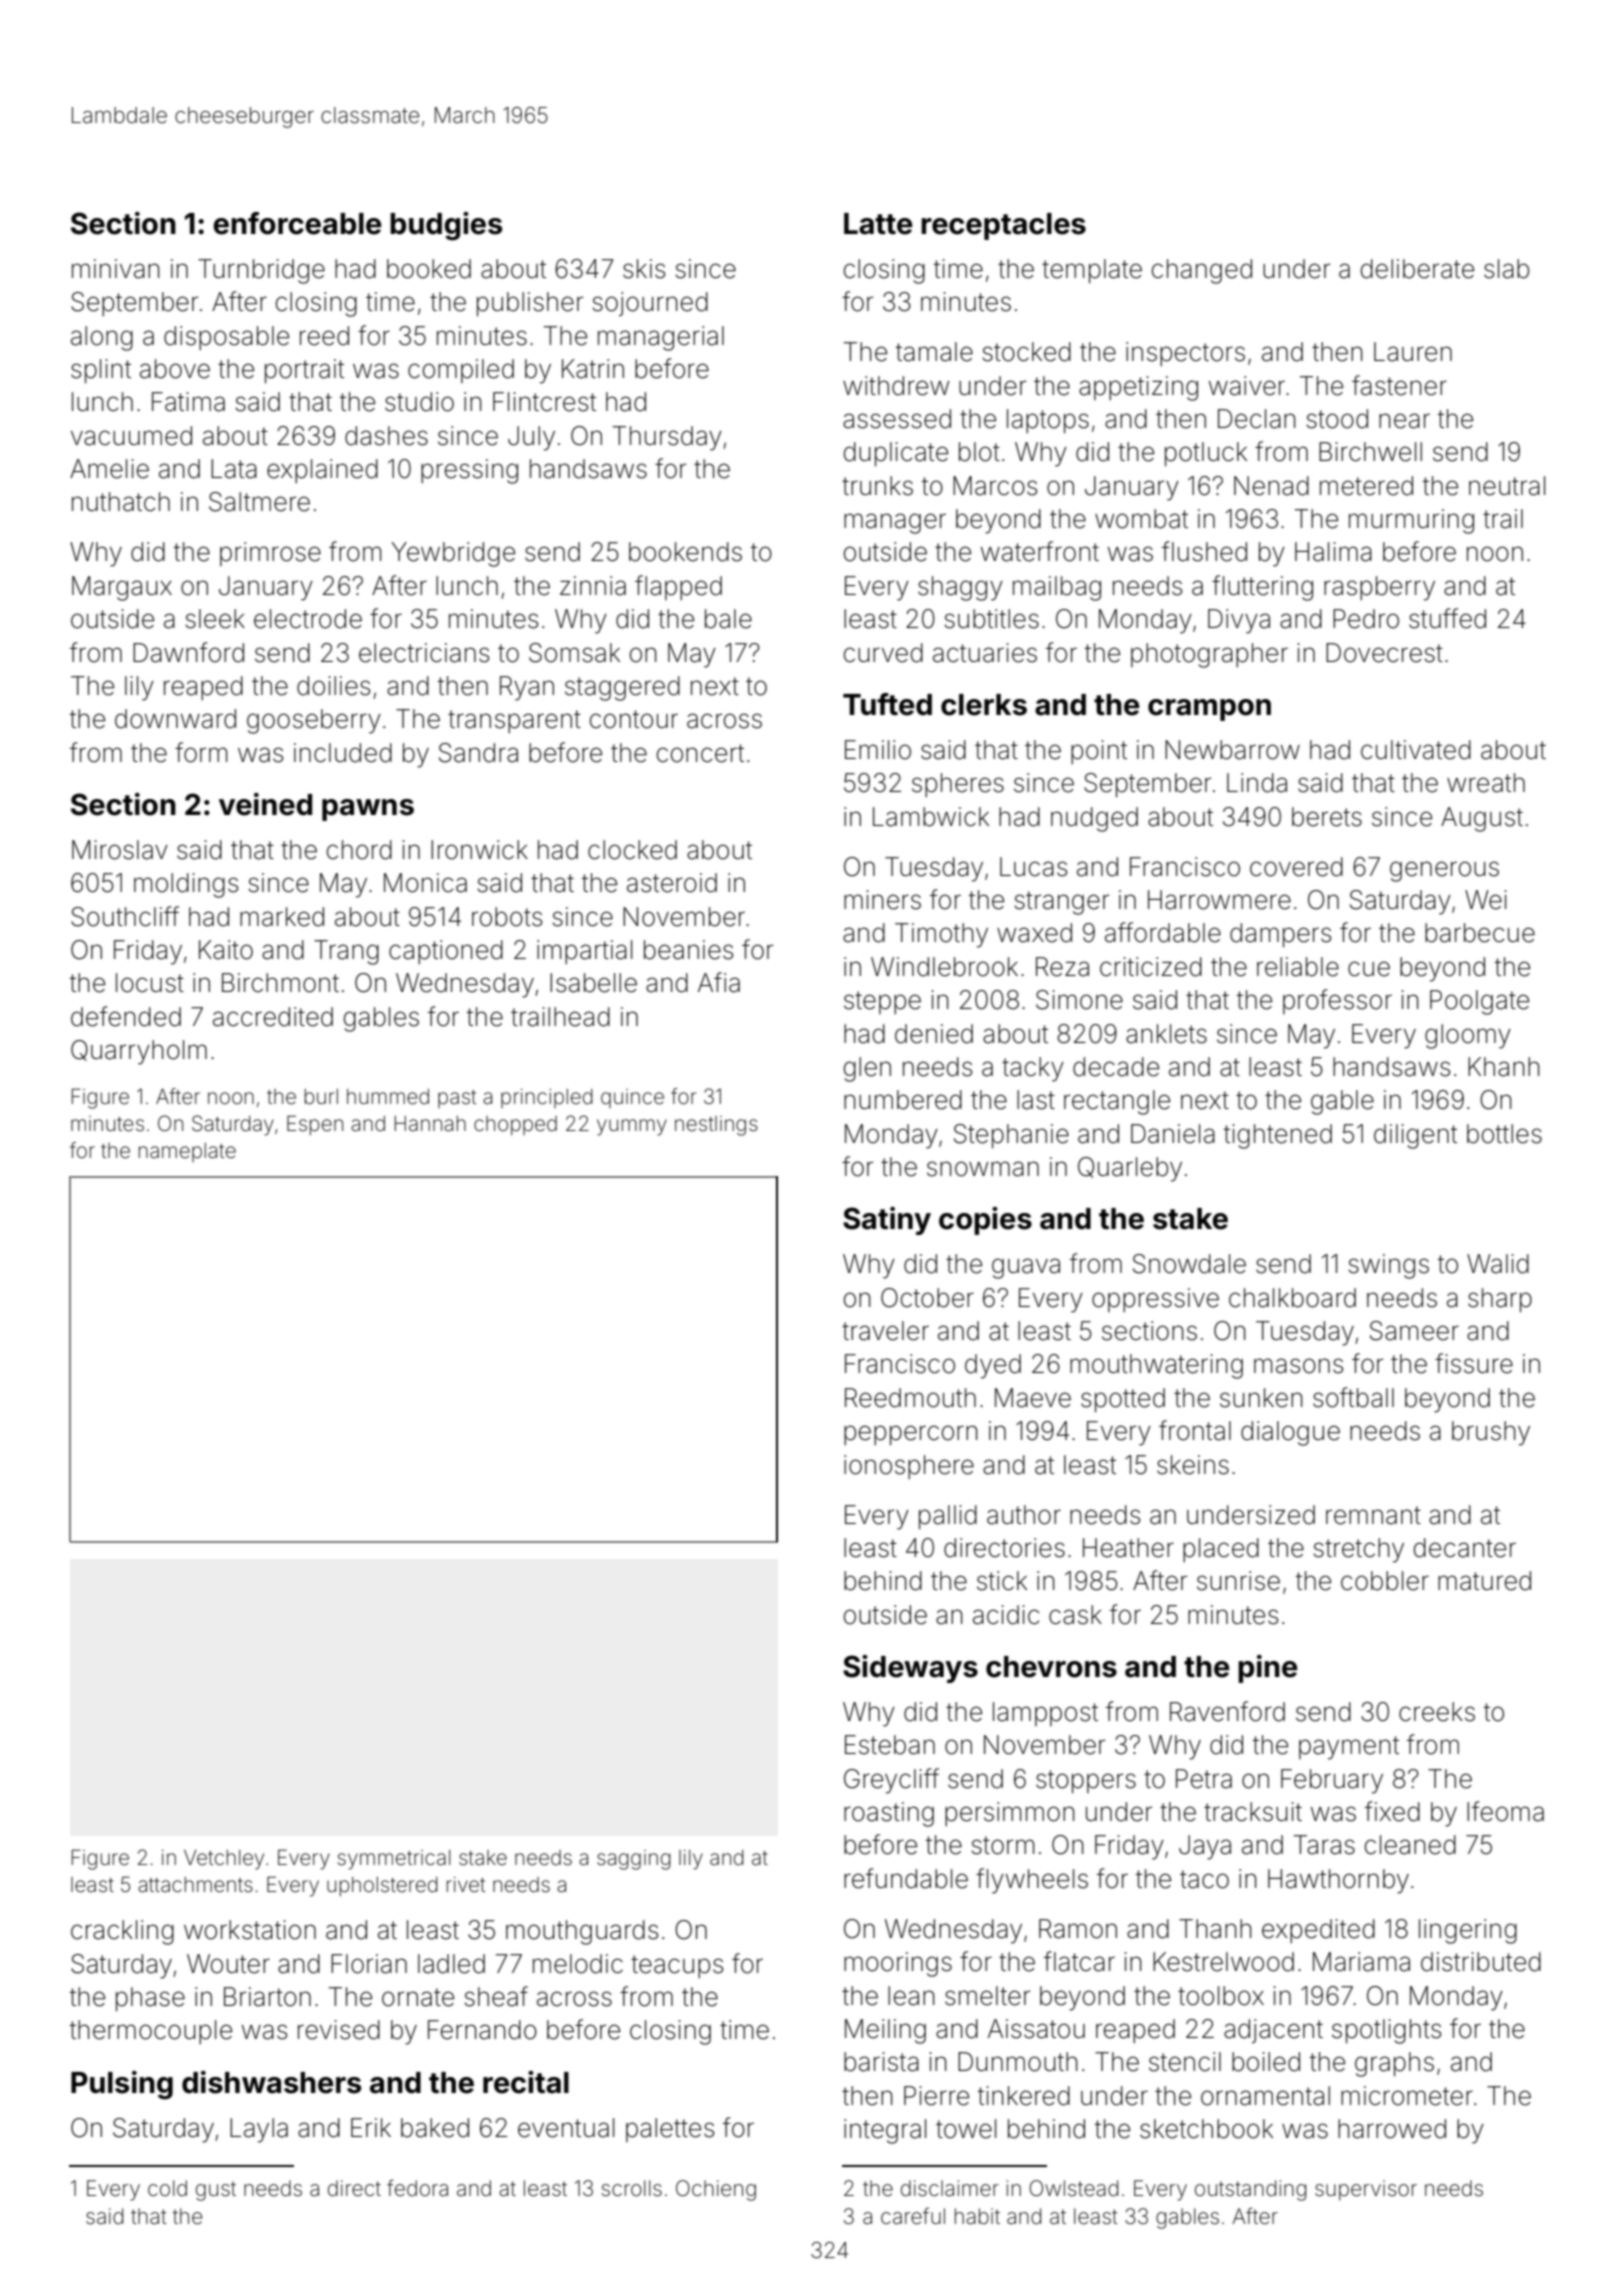 This image has height=2292, width=1620. Describe the element at coordinates (126, 1016) in the image. I see `defended` at that location.
